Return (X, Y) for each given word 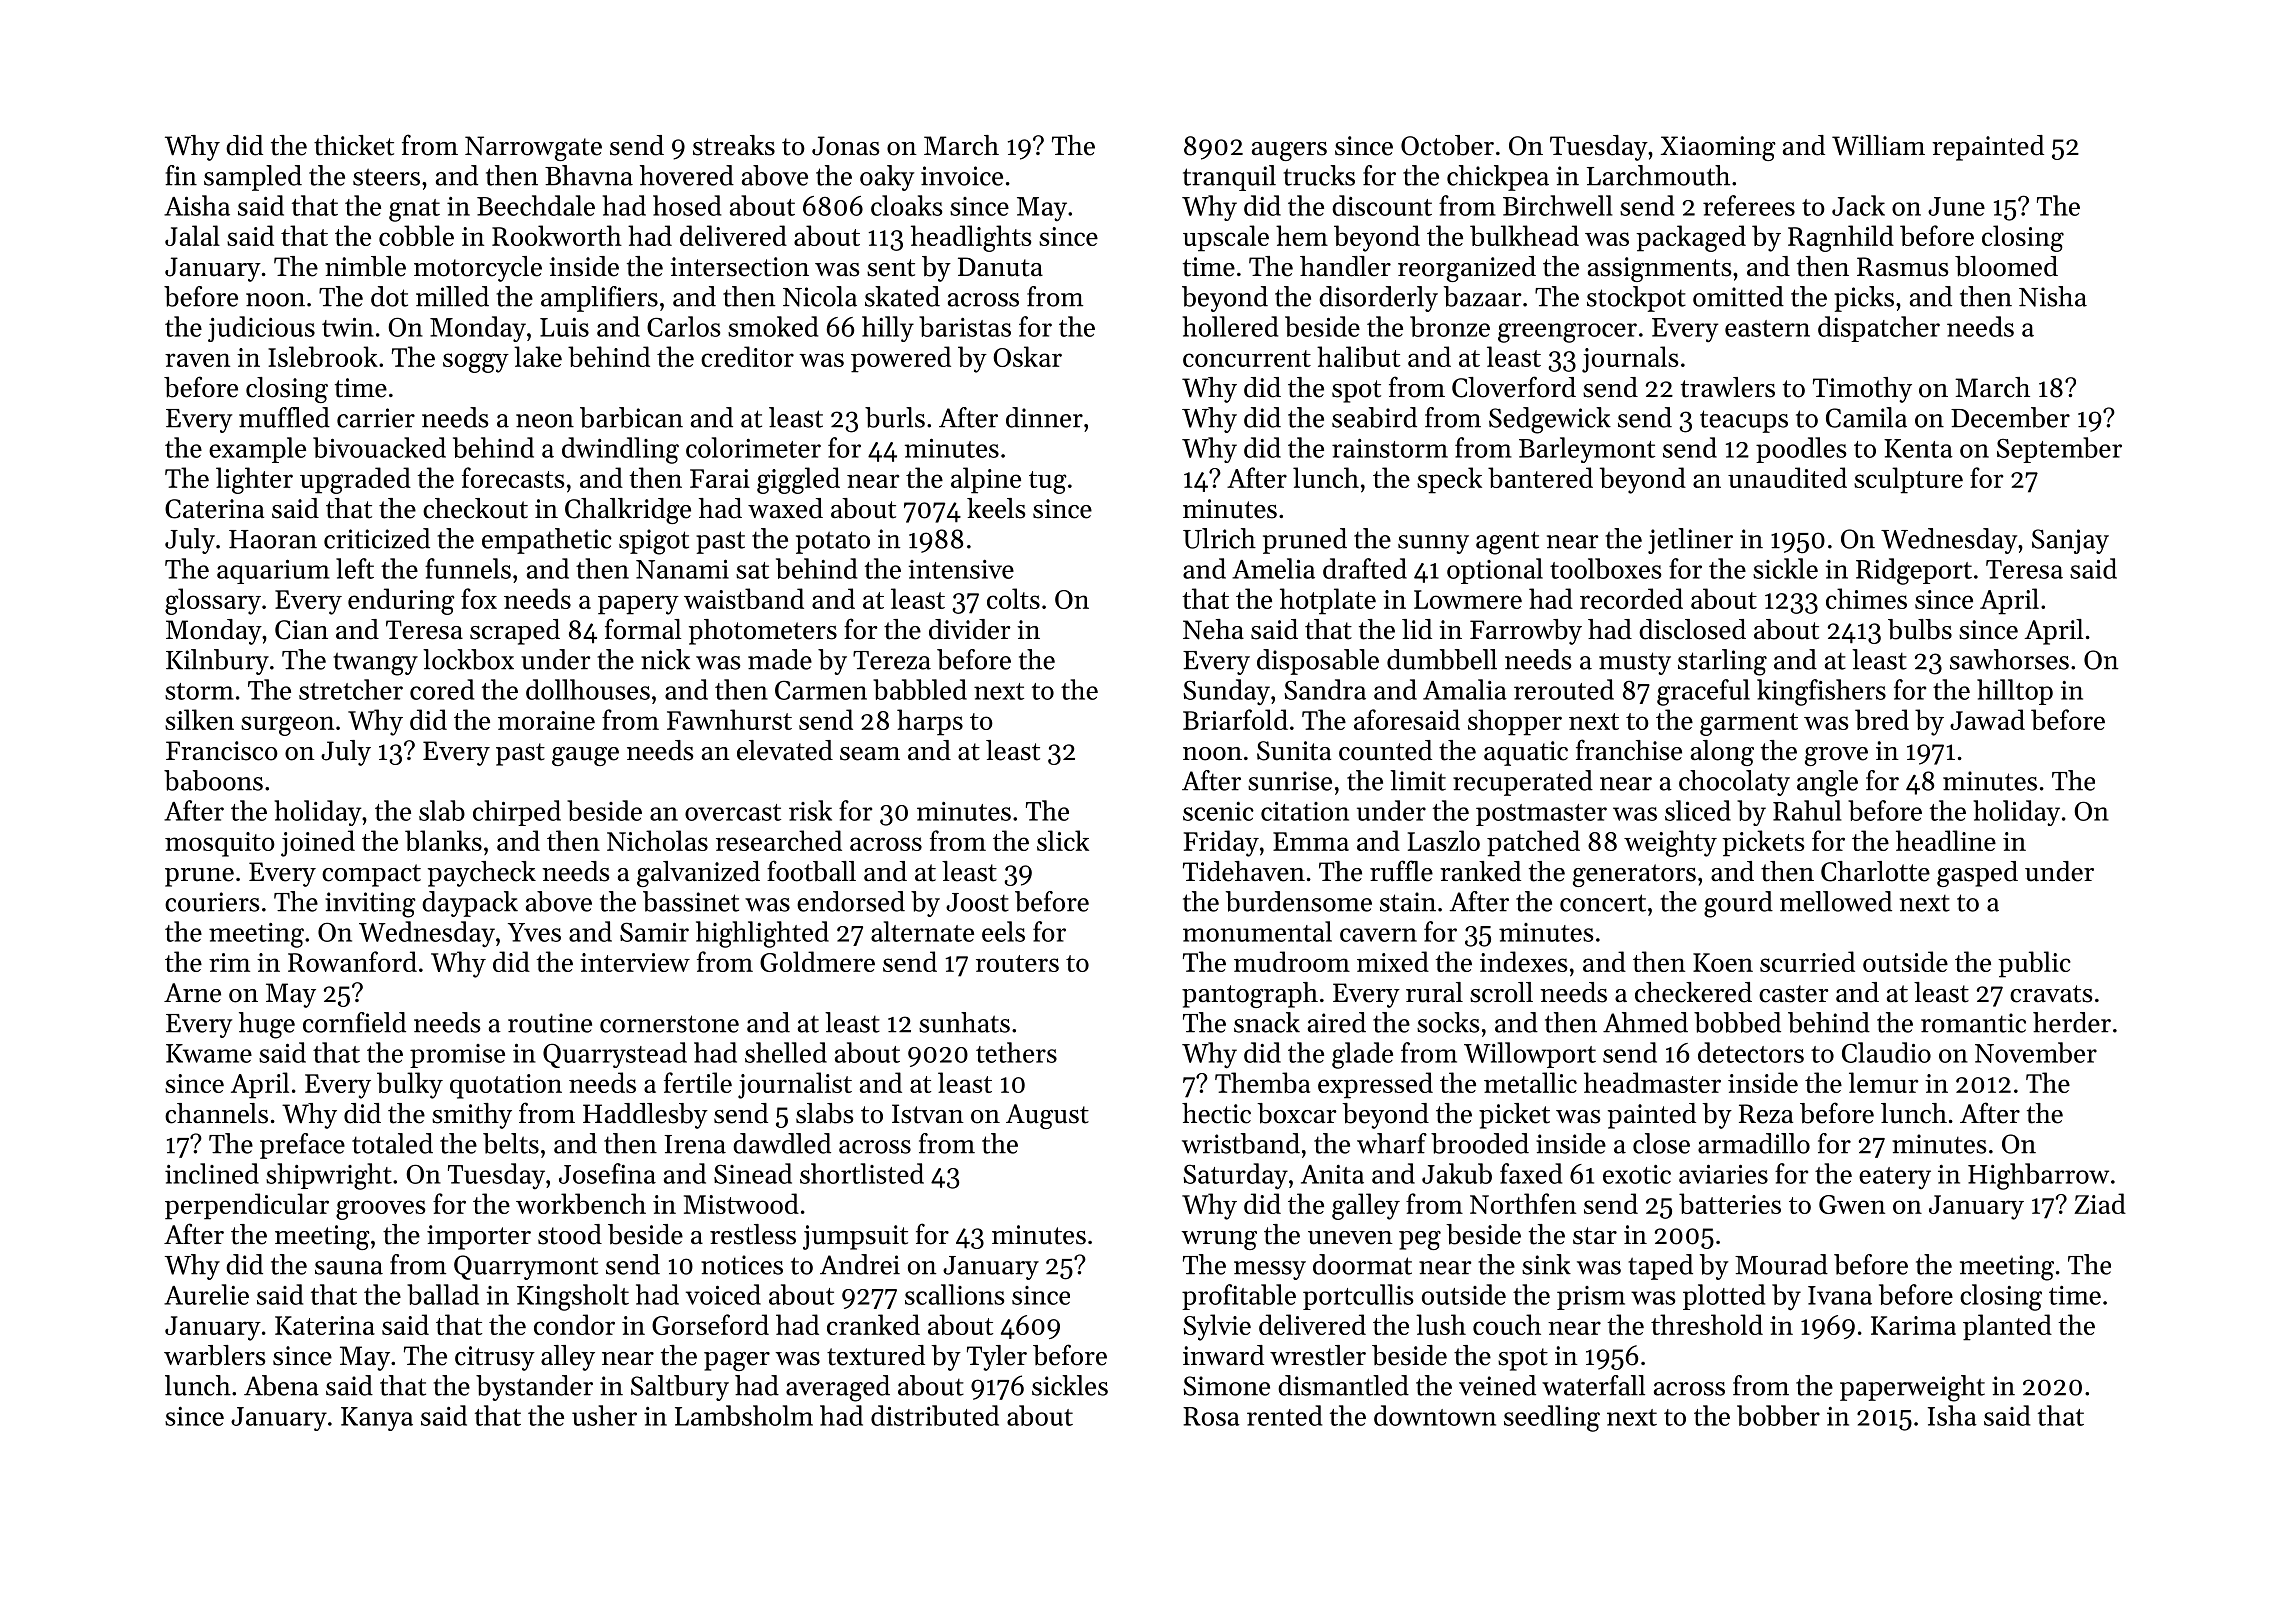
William (1878, 145)
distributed (935, 1415)
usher (604, 1415)
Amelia (1273, 568)
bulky (410, 1085)
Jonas (846, 146)
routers (1017, 963)
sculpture (1908, 480)
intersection (739, 267)
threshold (1707, 1324)
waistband (744, 598)
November (2036, 1052)
